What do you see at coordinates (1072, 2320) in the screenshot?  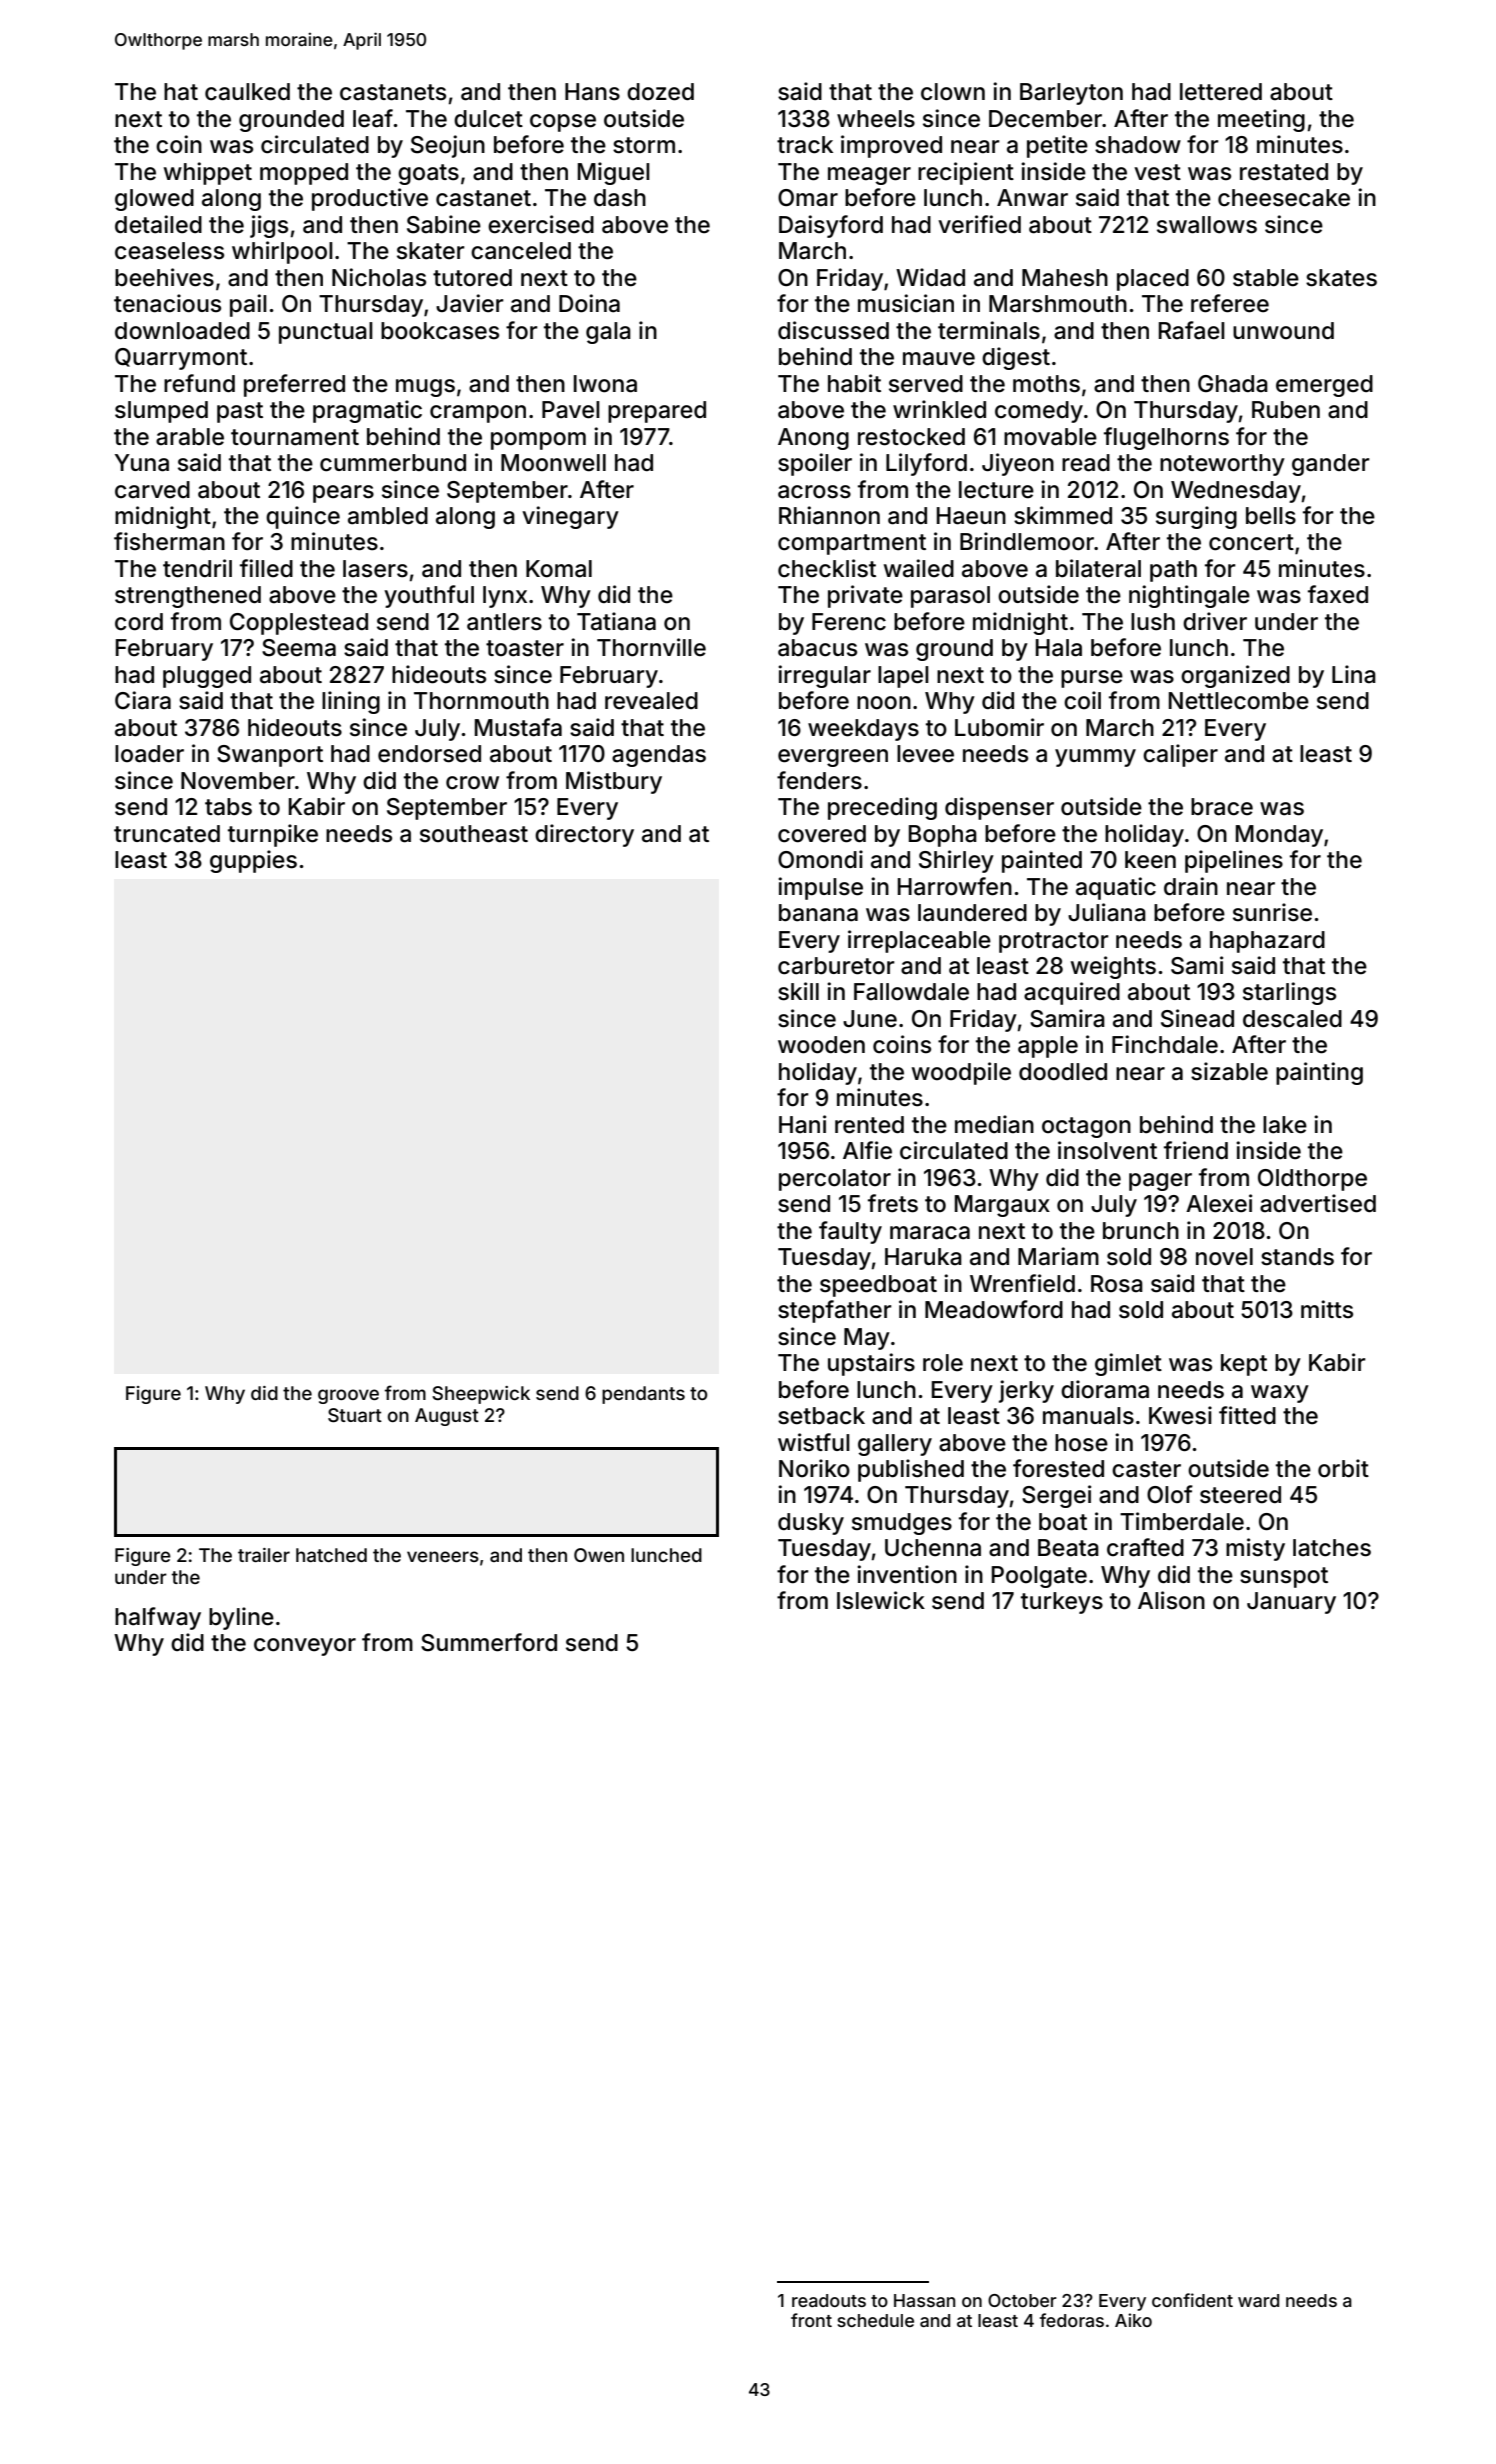 I see `fedoras` at bounding box center [1072, 2320].
